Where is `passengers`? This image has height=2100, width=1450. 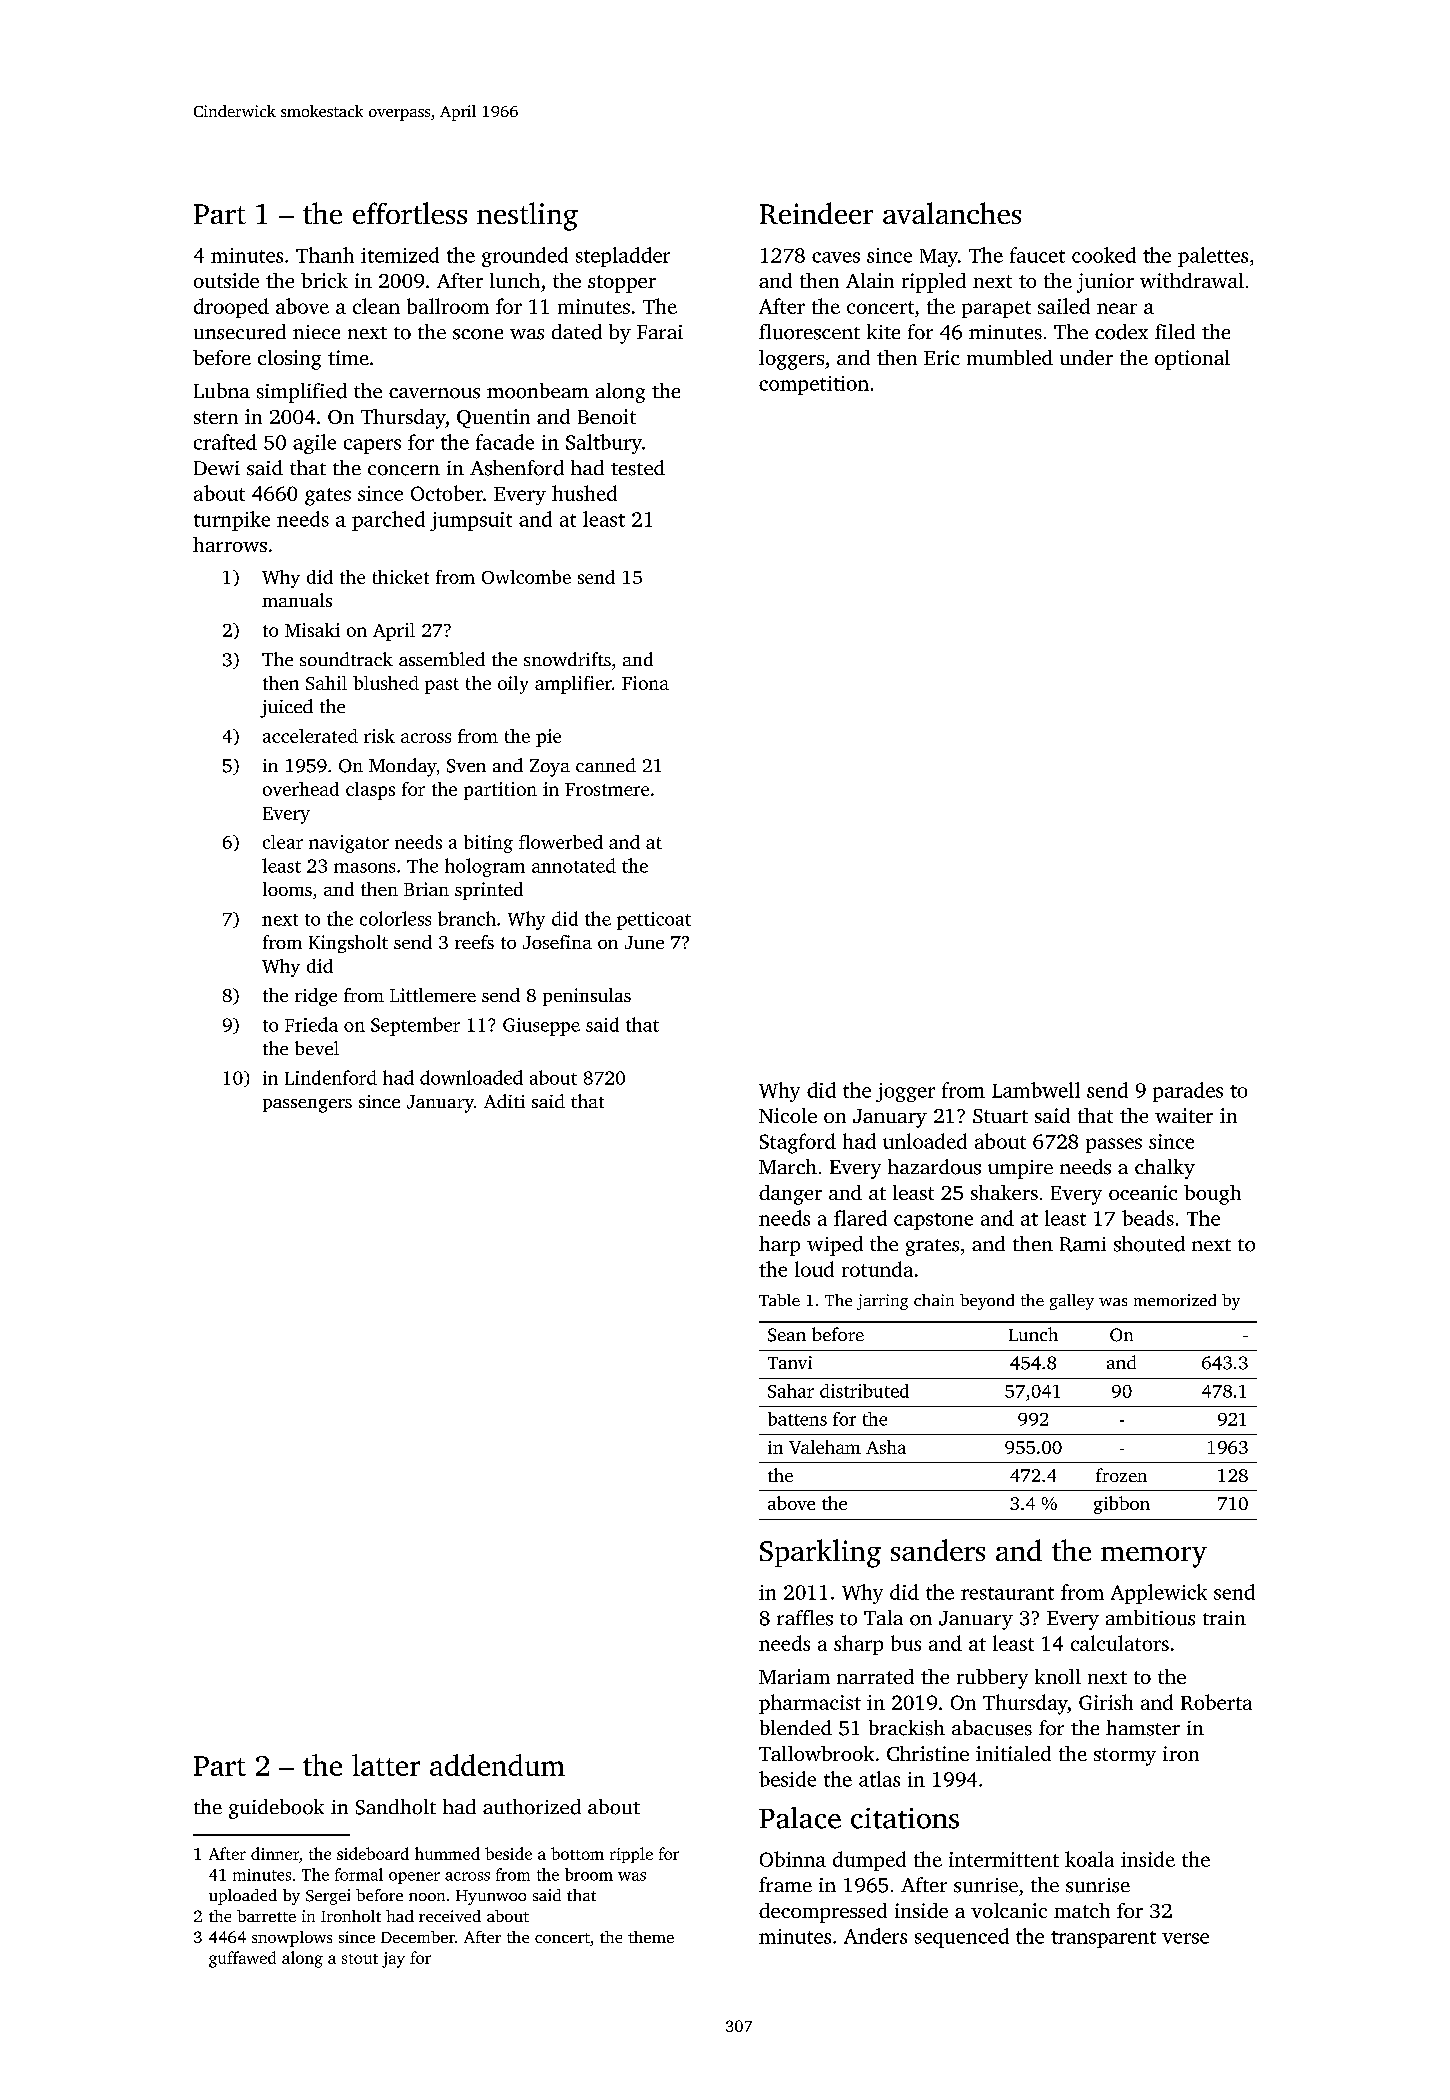
passengers is located at coordinates (307, 1106).
